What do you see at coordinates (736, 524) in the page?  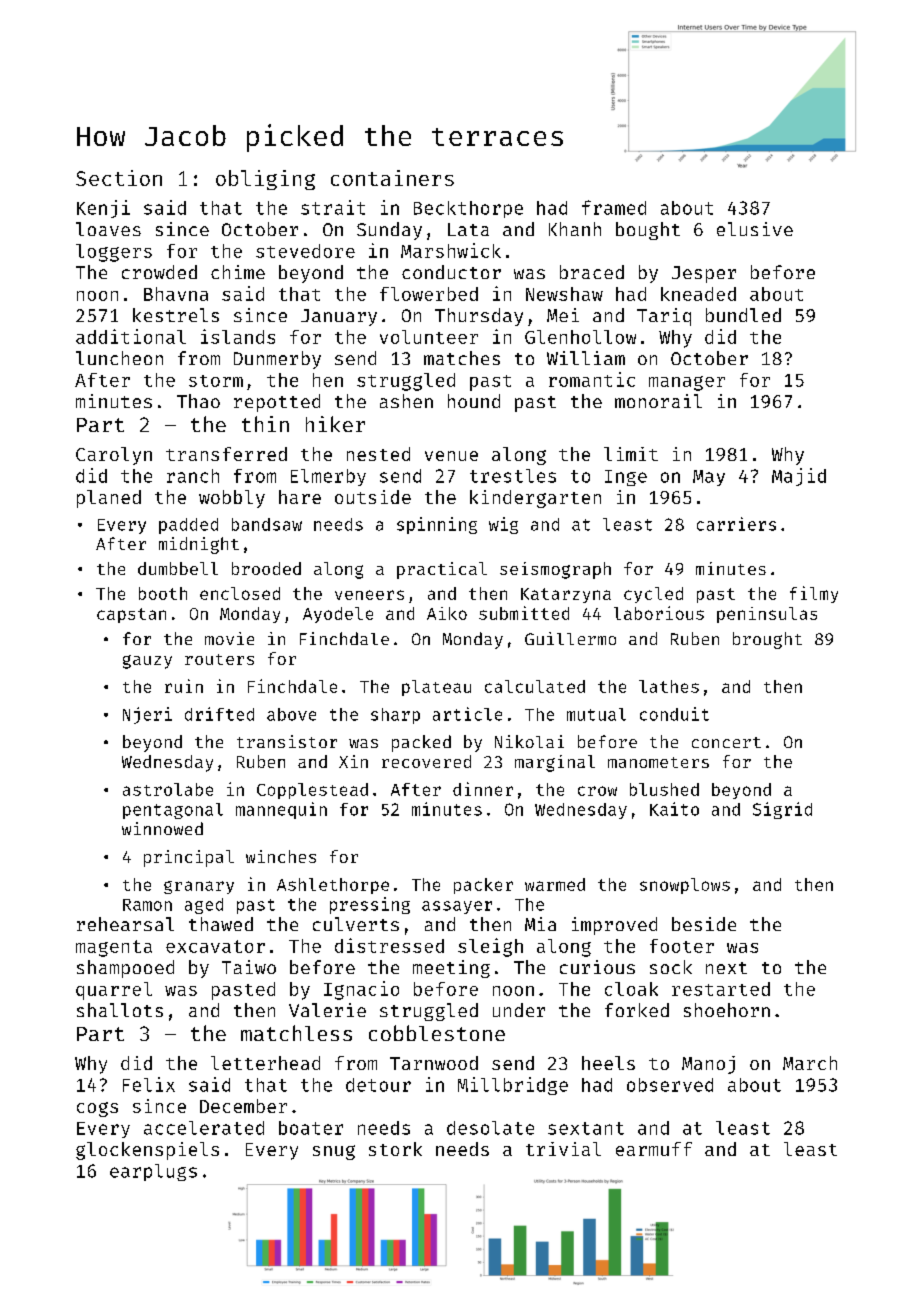 I see `carriers` at bounding box center [736, 524].
